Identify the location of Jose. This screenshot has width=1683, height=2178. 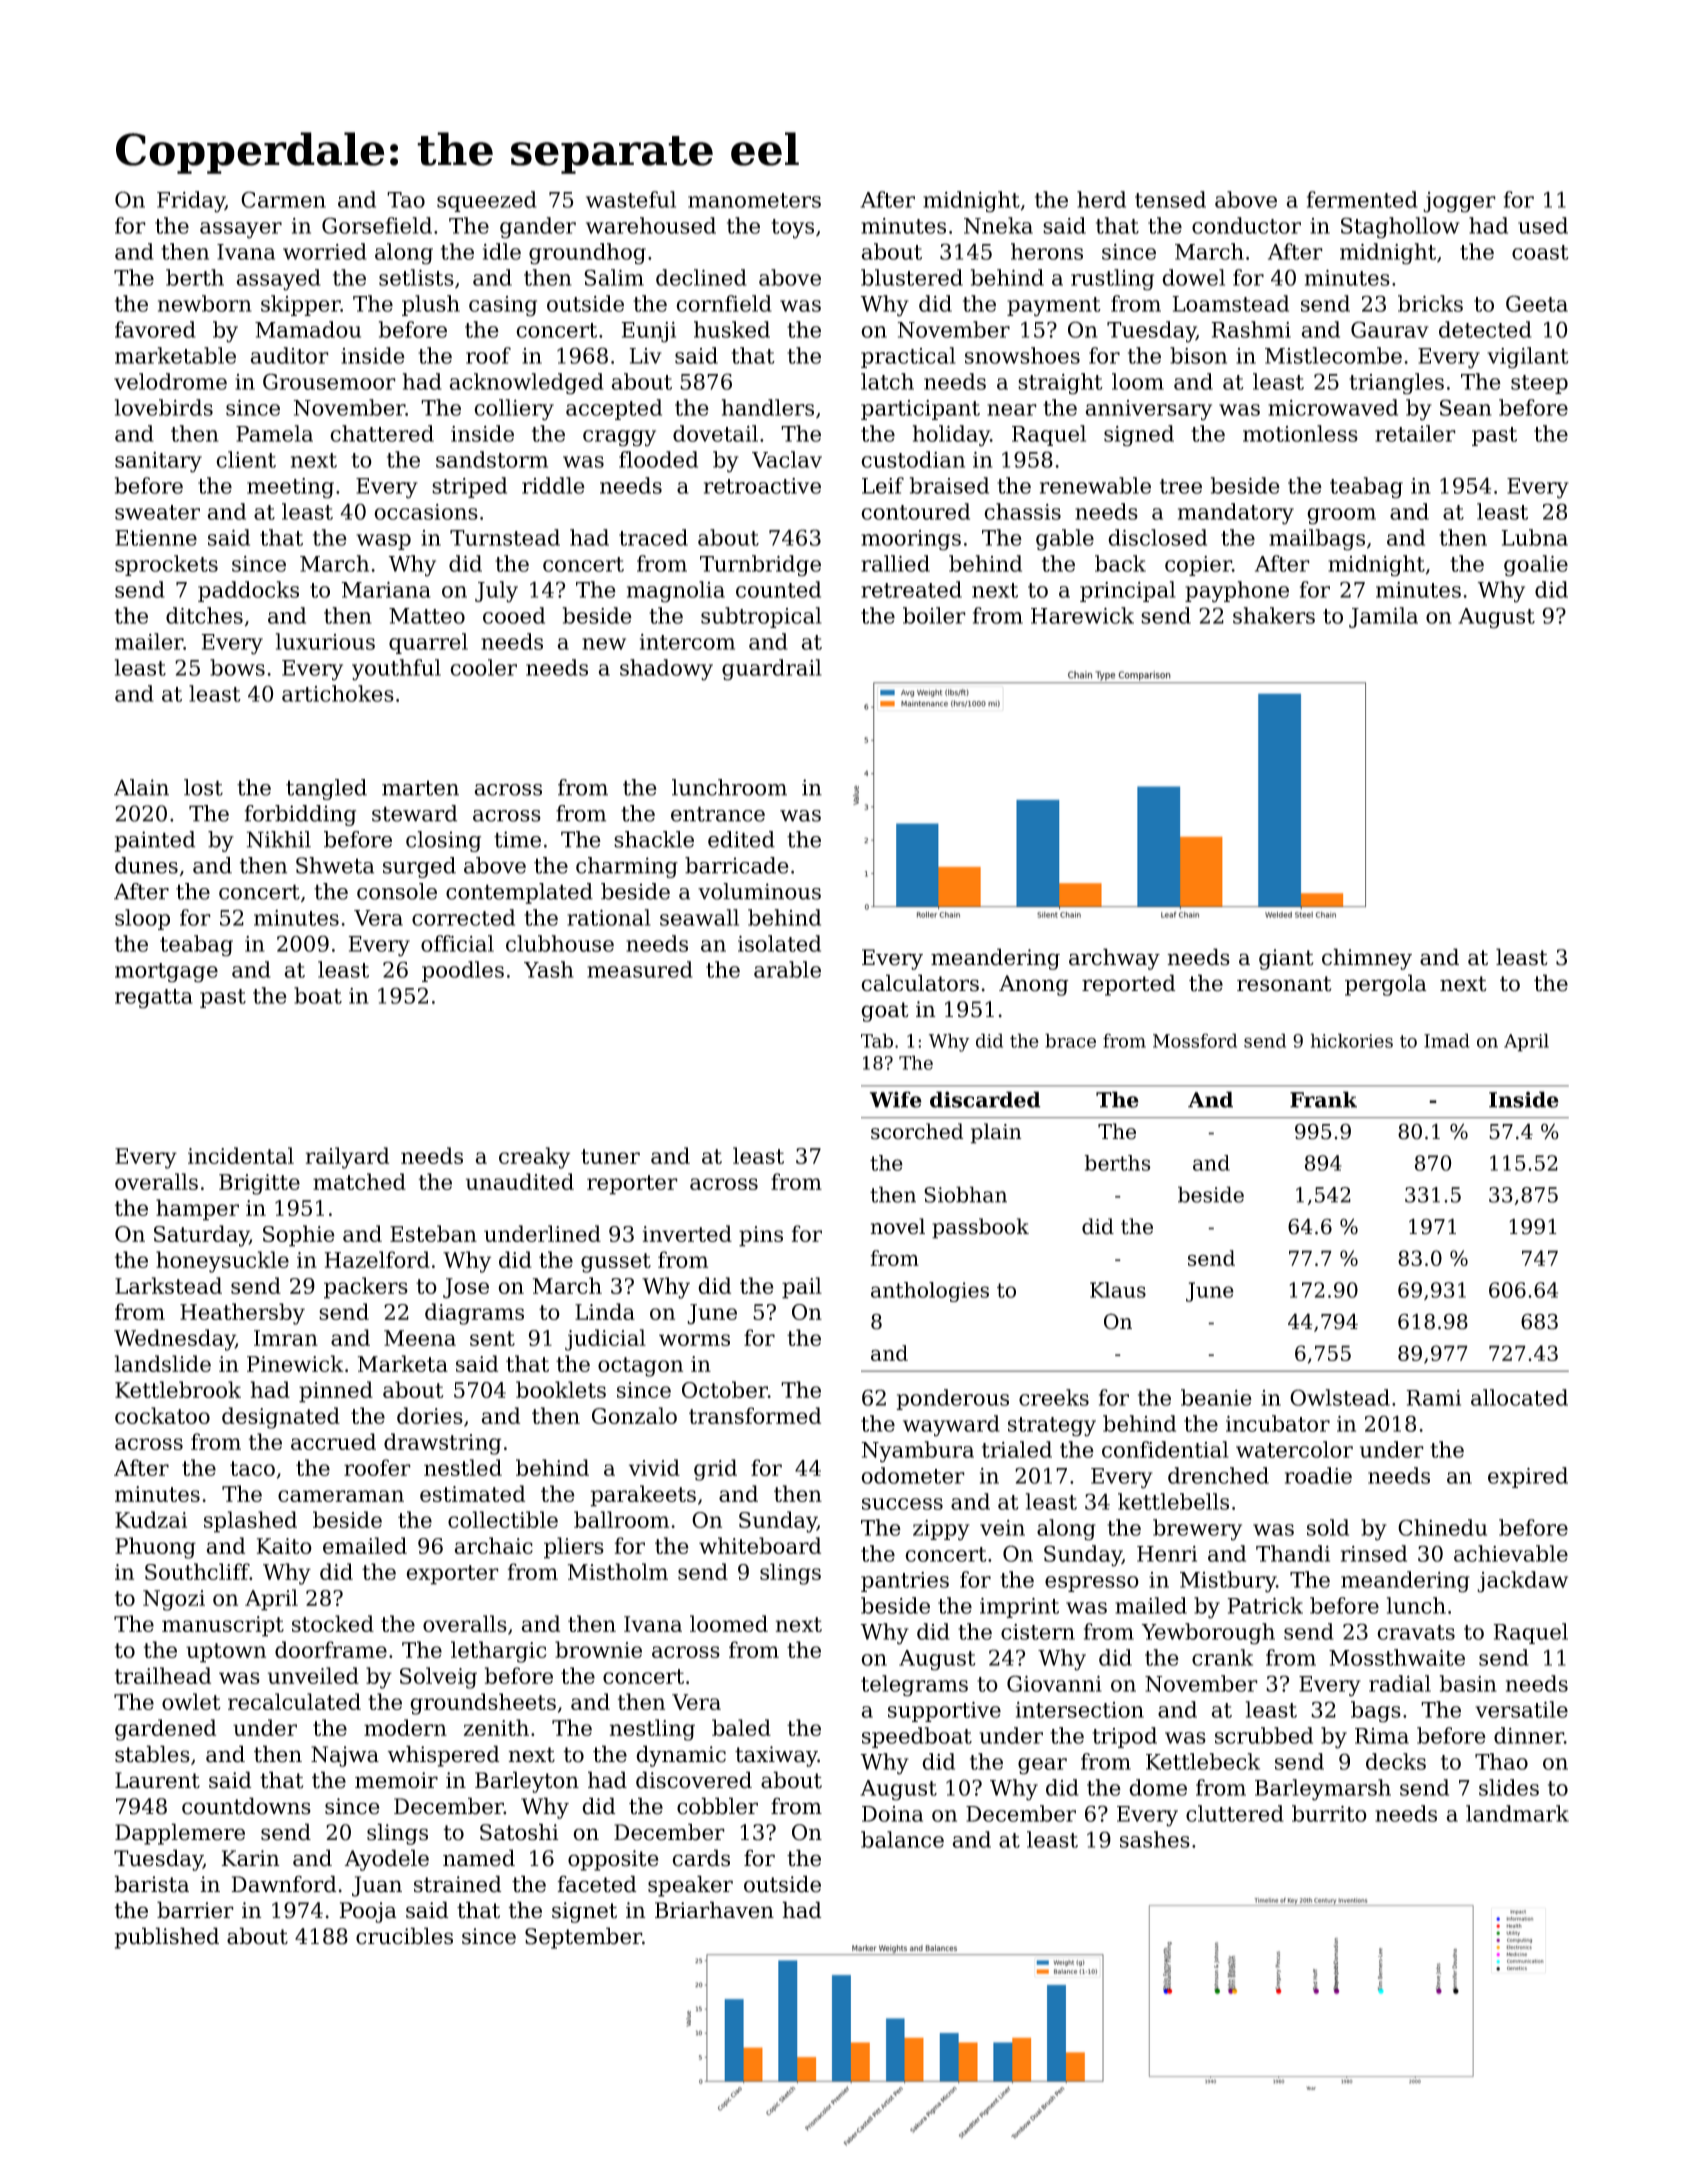
(466, 1288).
